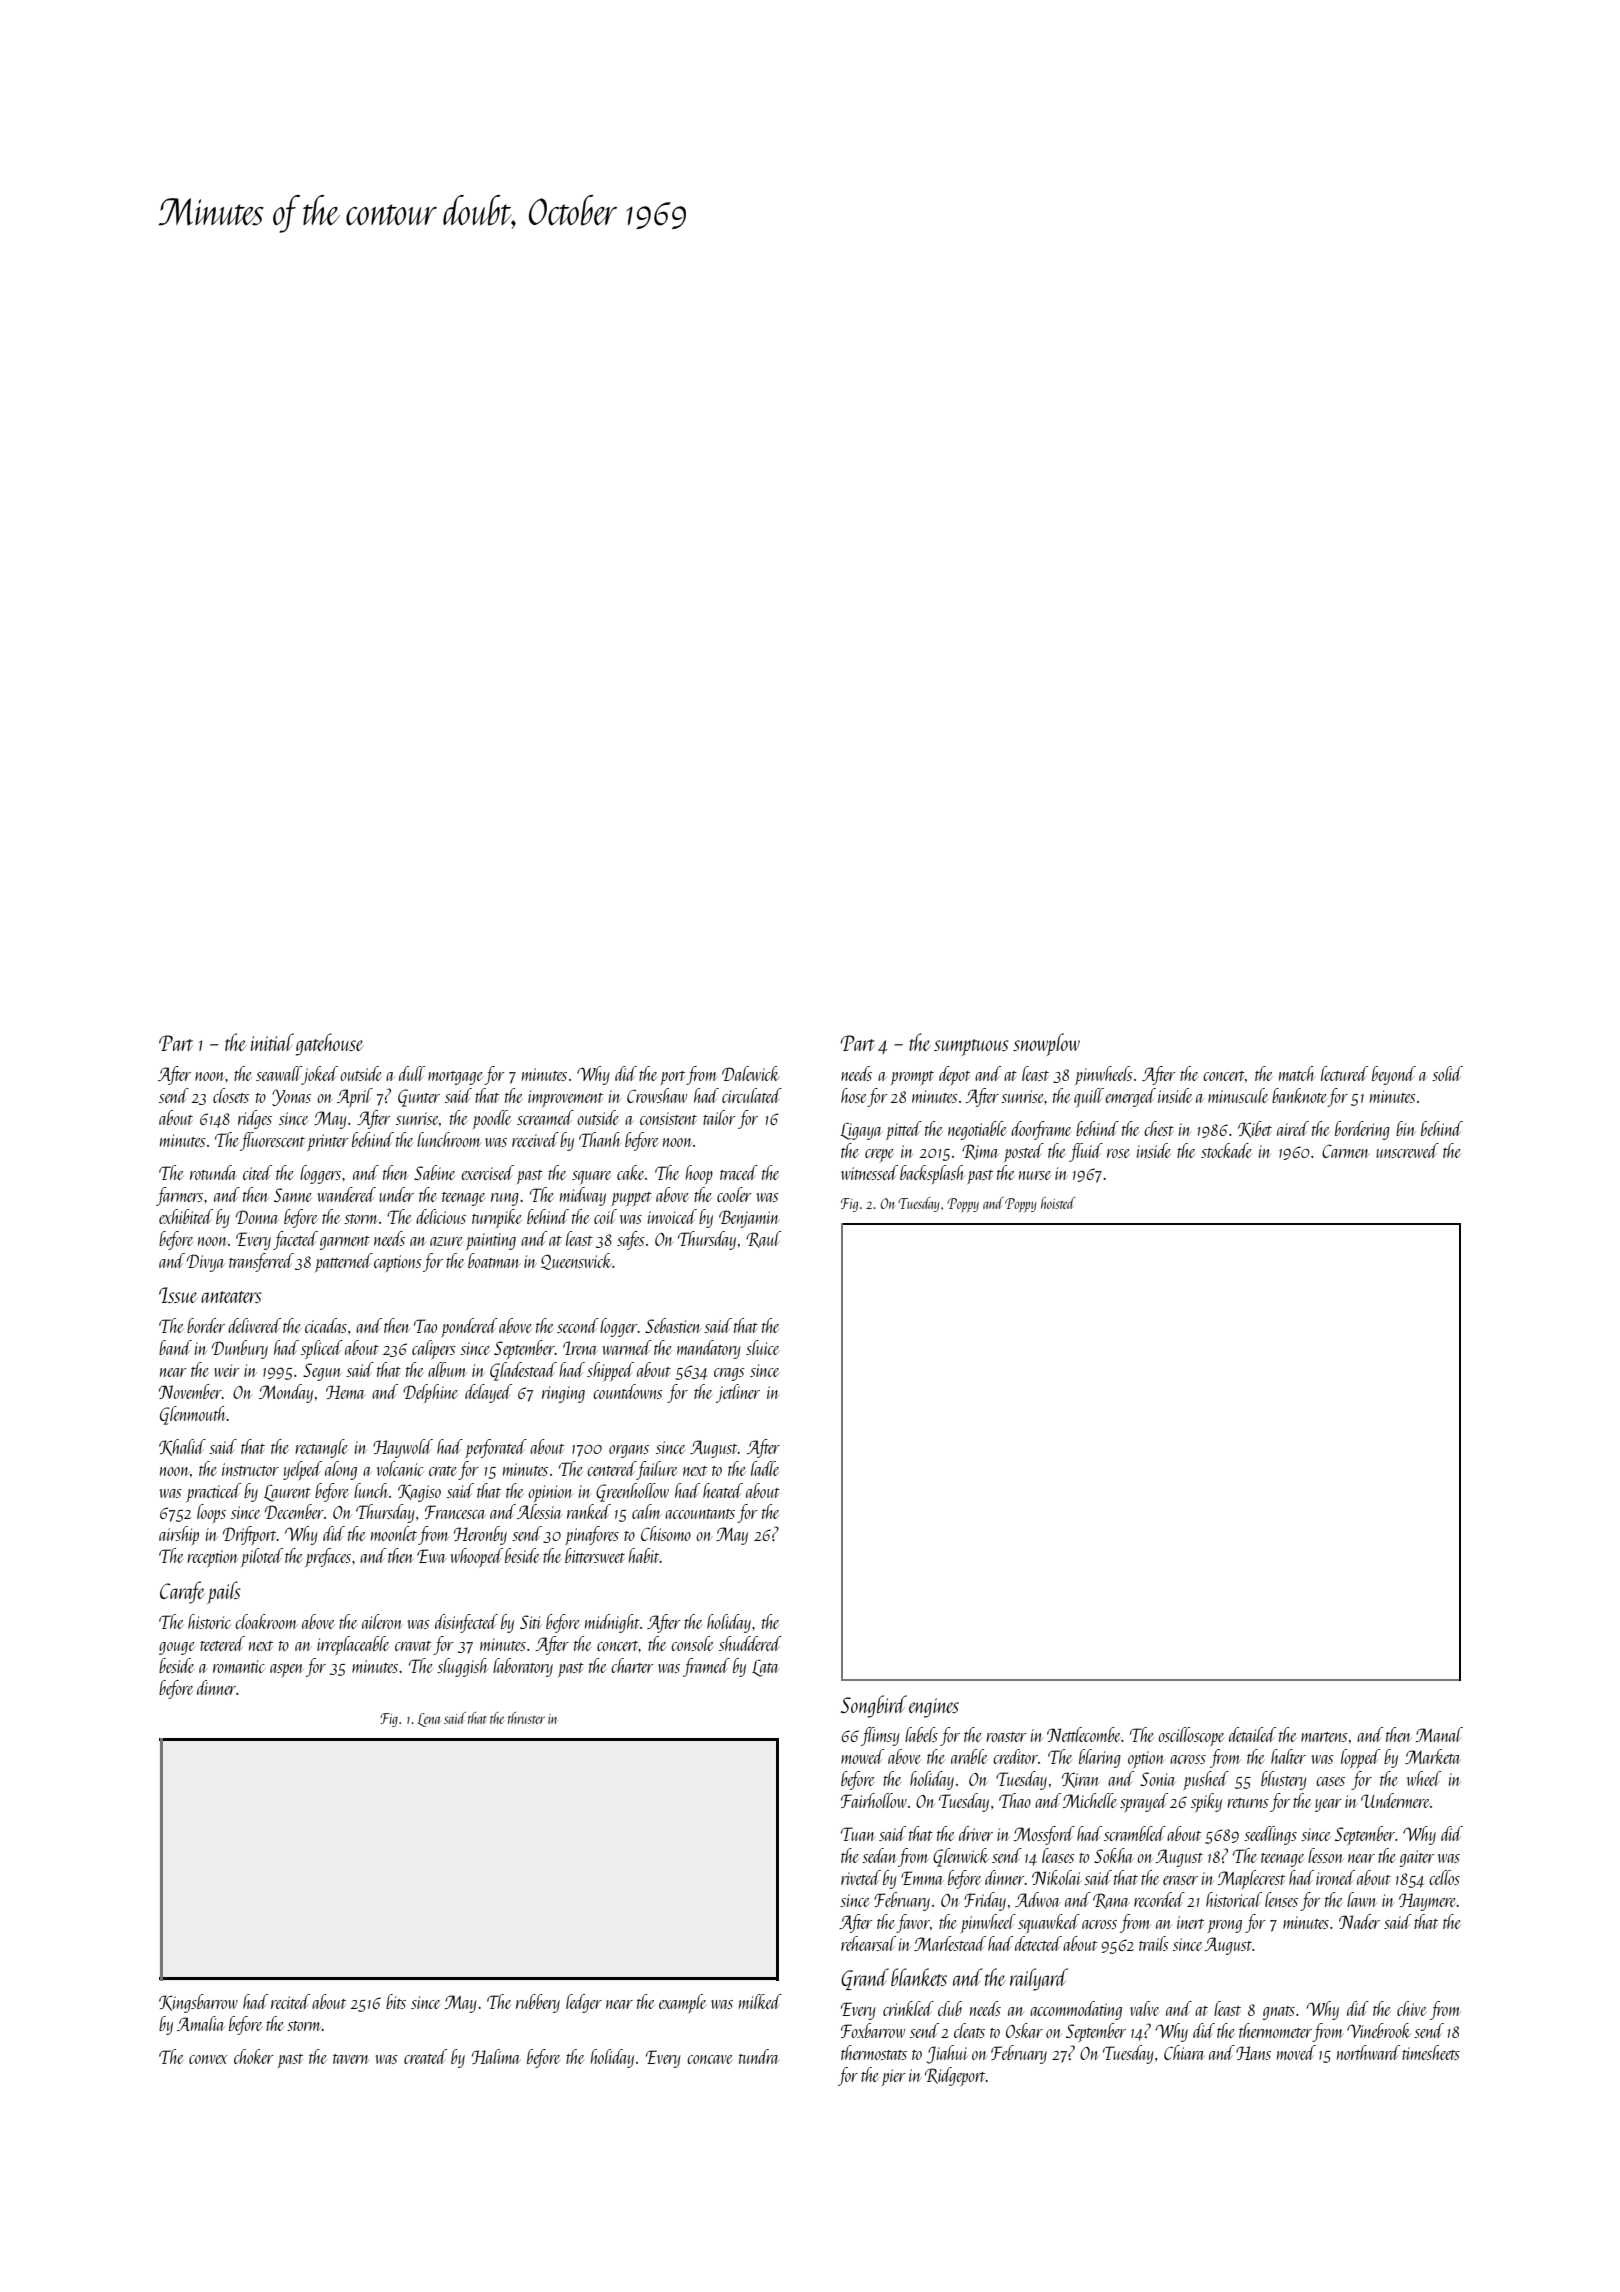 The width and height of the image is (1620, 2292). I want to click on organs, so click(629, 1451).
